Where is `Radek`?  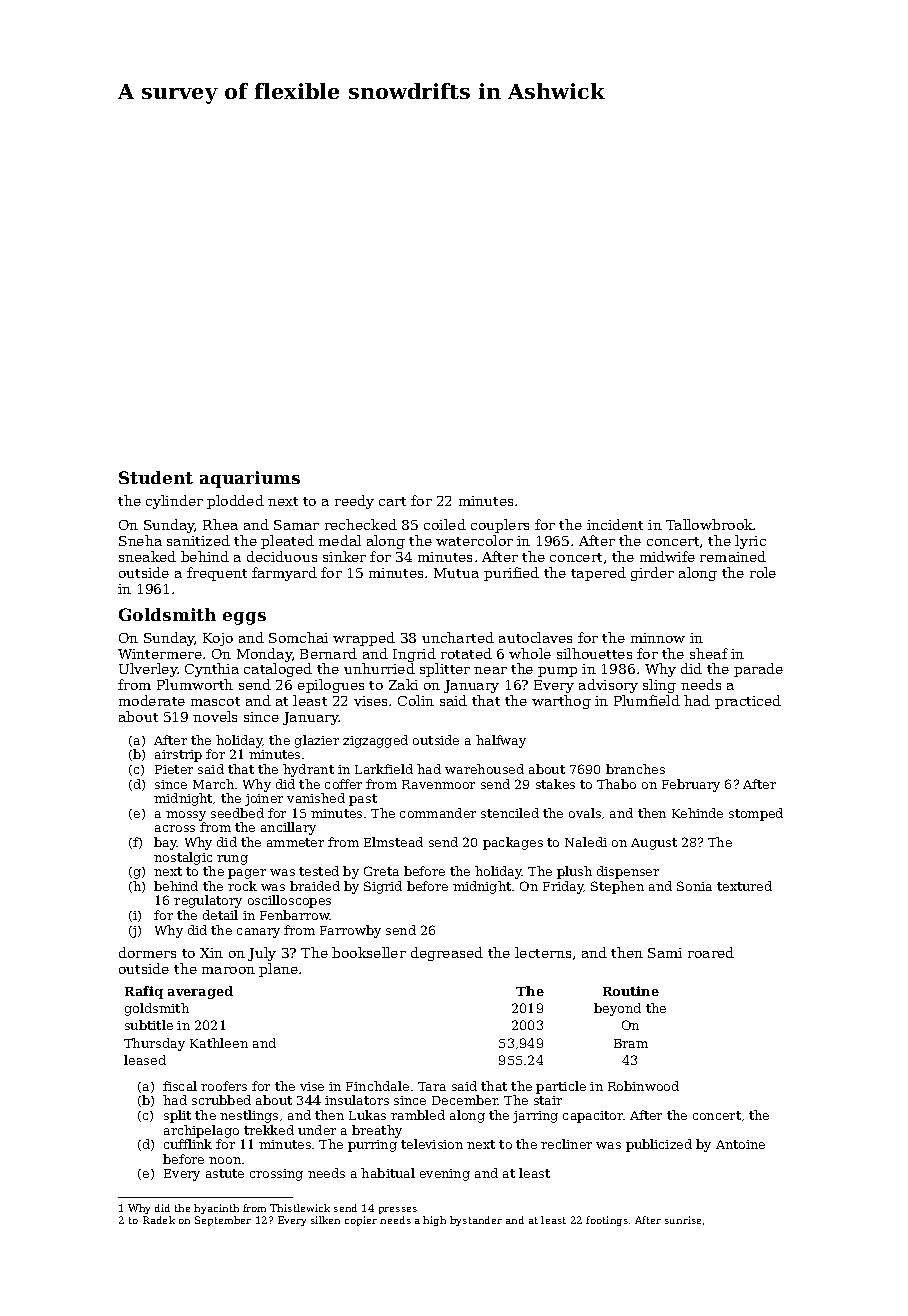 Radek is located at coordinates (159, 1220).
